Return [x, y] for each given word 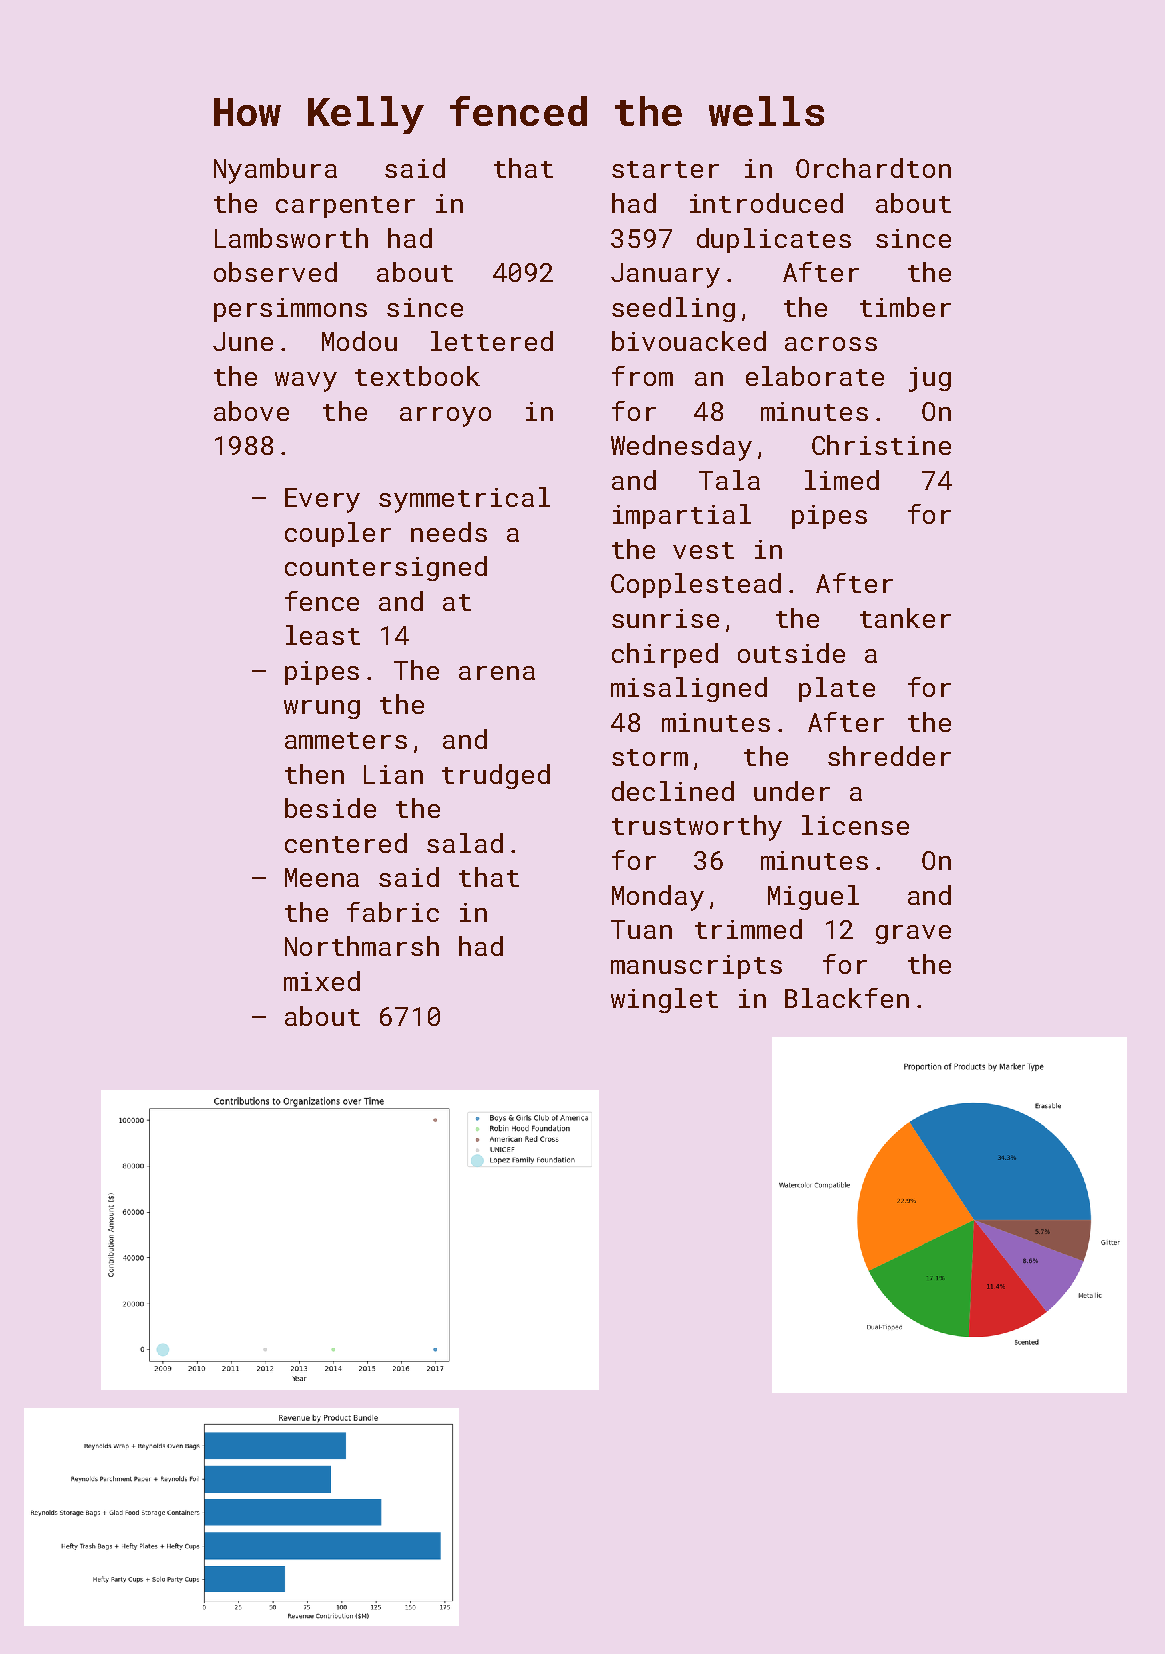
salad [465, 843]
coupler [338, 534]
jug [930, 379]
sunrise [665, 618]
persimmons [290, 310]
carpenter [345, 207]
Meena [322, 877]
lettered [492, 341]
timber [905, 307]
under [792, 791]
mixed [322, 981]
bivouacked [689, 341]
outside [791, 653]
